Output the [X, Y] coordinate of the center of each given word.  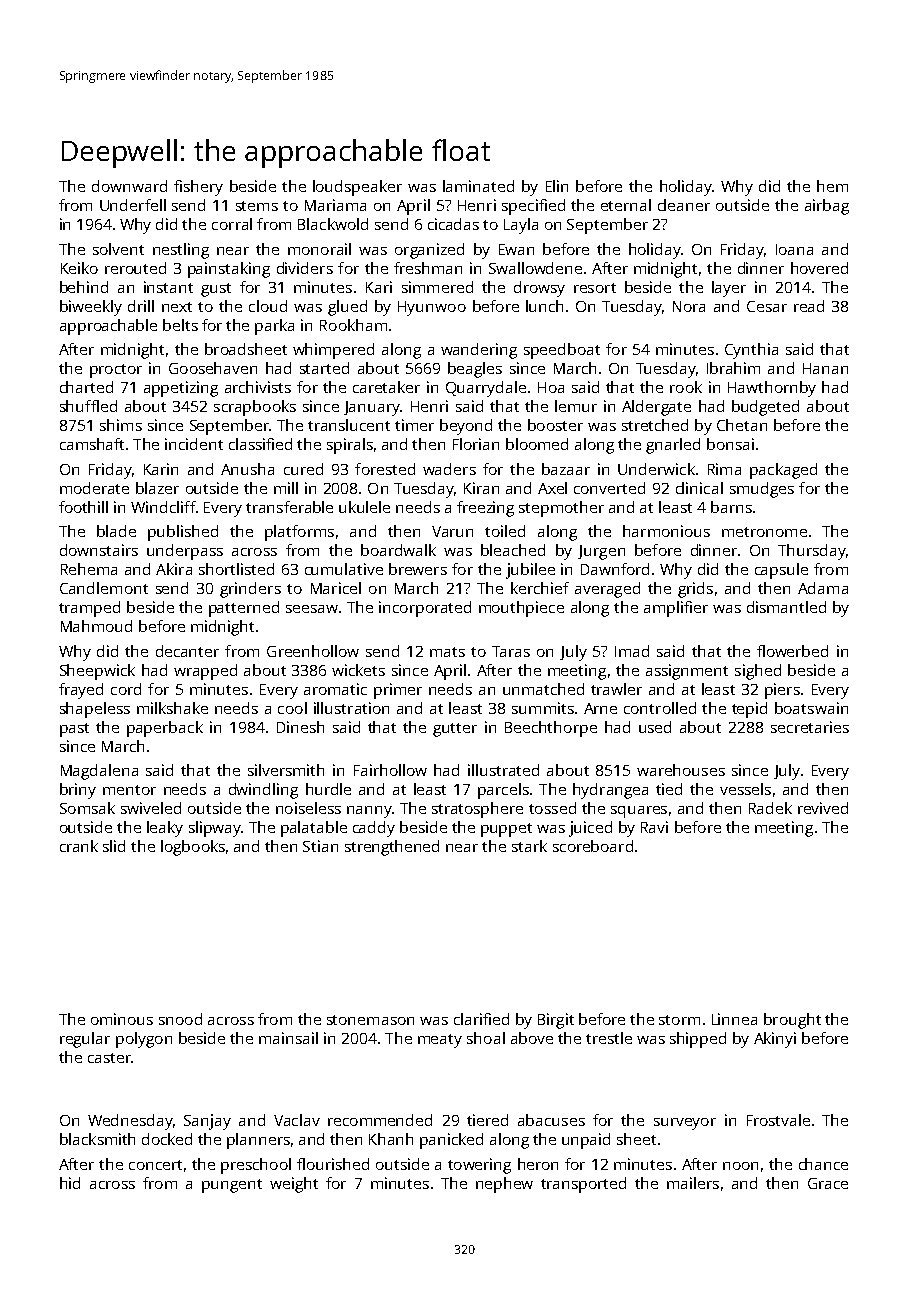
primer [398, 691]
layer [729, 289]
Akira [174, 569]
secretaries [810, 727]
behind [84, 287]
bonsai [730, 444]
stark [529, 846]
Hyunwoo [432, 308]
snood [180, 1019]
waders [449, 469]
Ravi [654, 827]
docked [167, 1139]
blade [116, 531]
